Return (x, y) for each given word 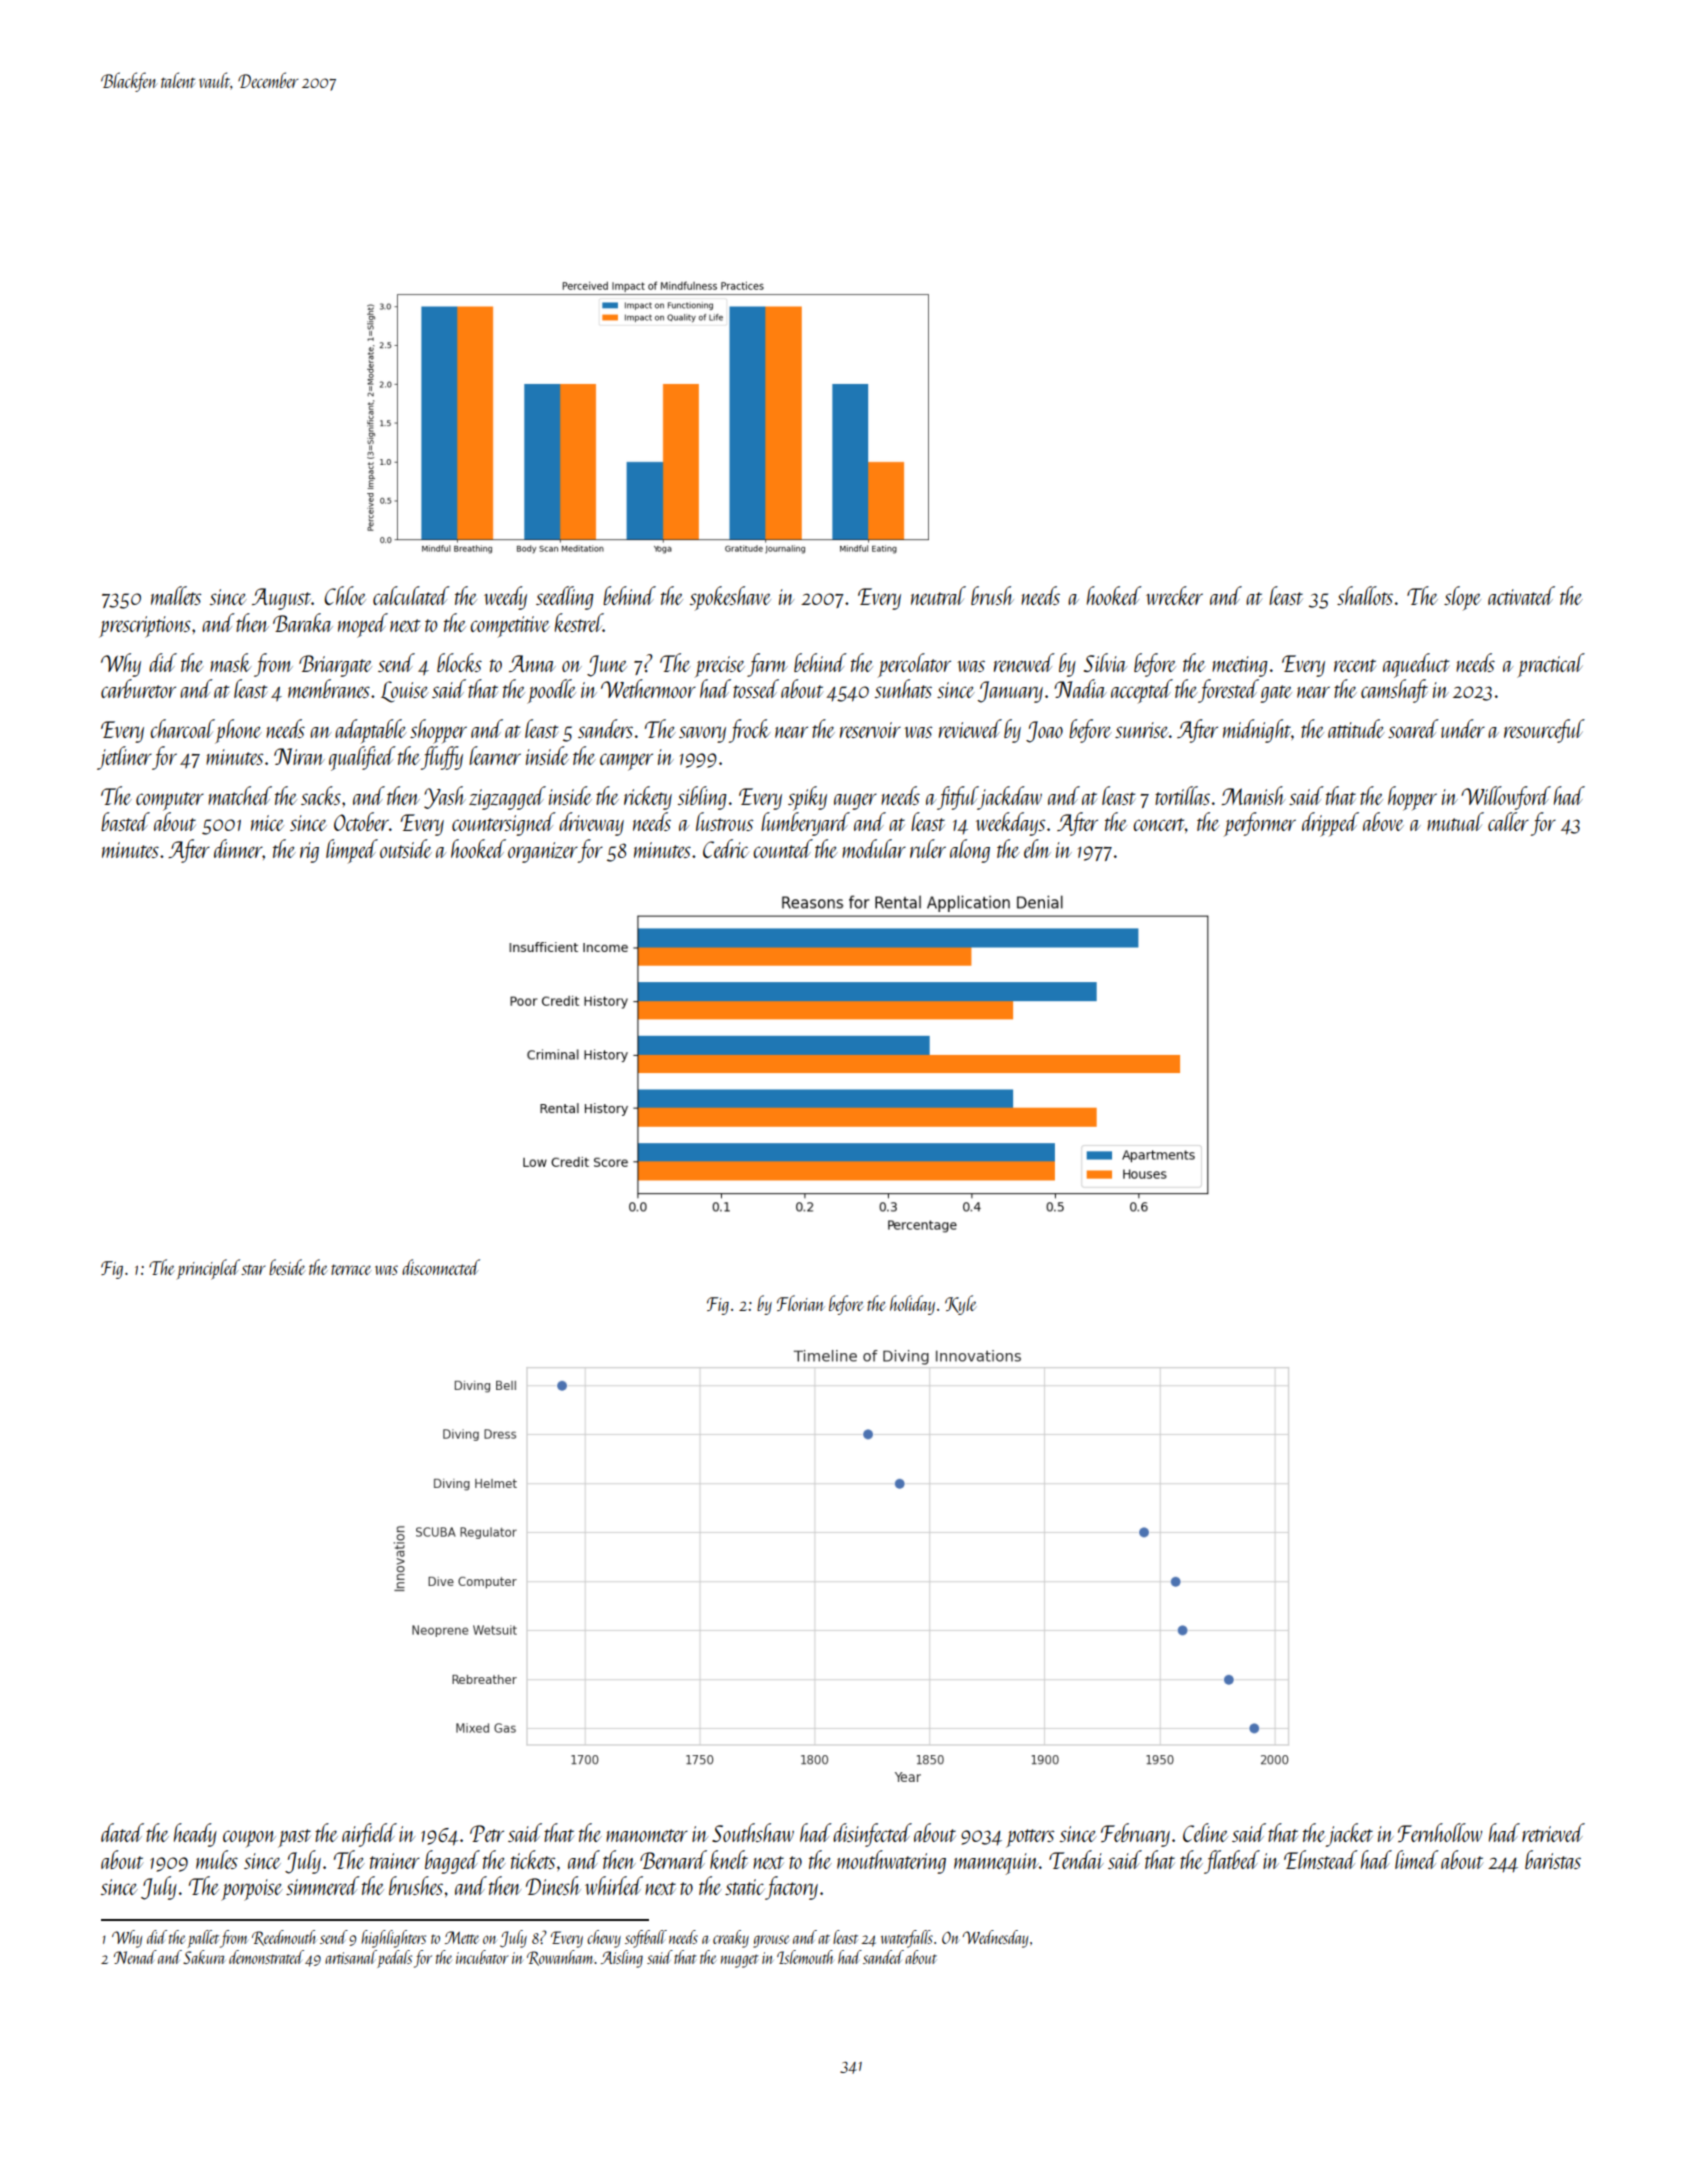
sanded (883, 1957)
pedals (394, 1959)
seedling (565, 598)
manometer (647, 1835)
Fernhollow (1440, 1832)
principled (208, 1269)
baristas (1553, 1859)
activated (1521, 595)
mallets (176, 595)
